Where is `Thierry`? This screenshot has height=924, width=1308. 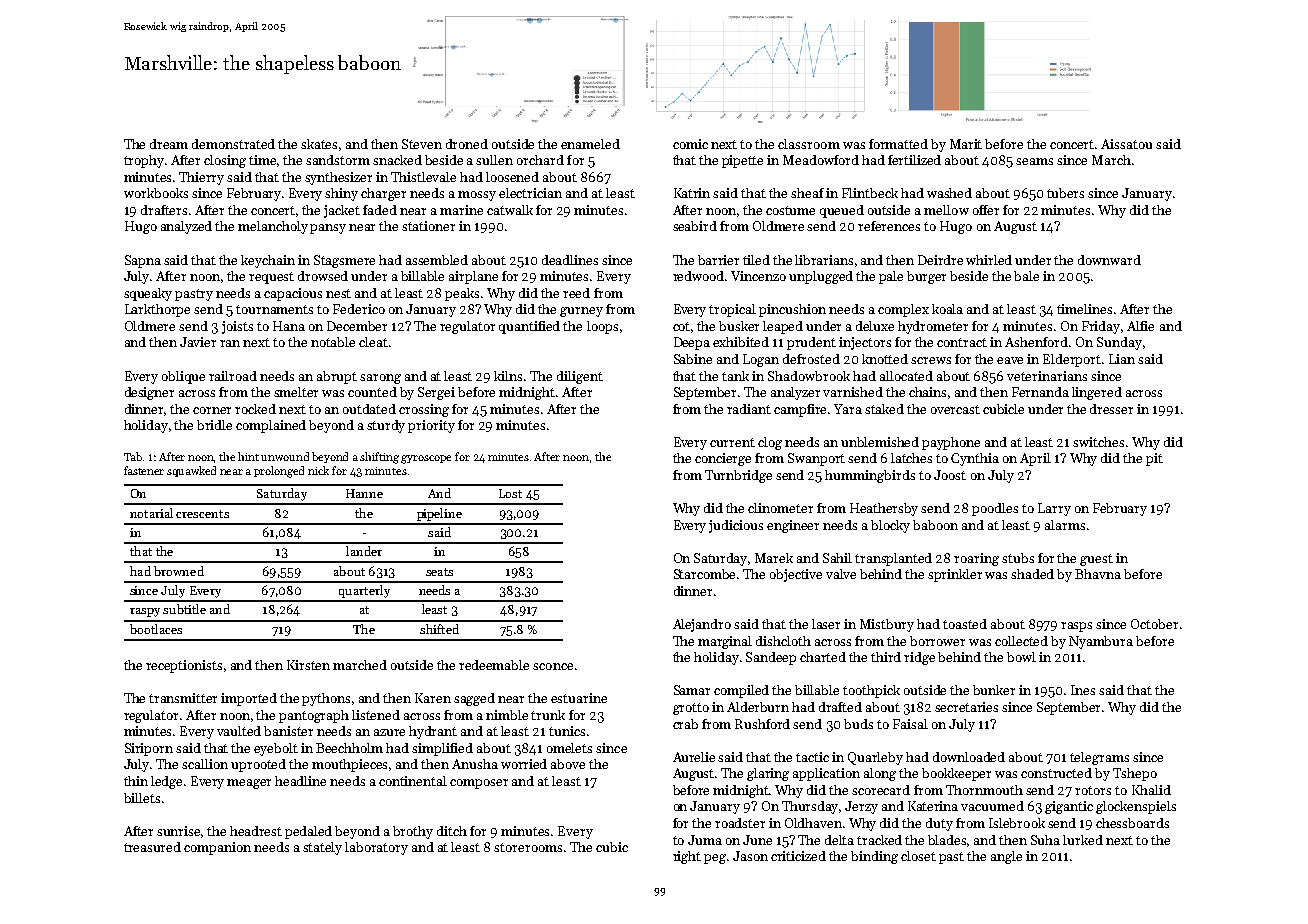 Thierry is located at coordinates (201, 178).
